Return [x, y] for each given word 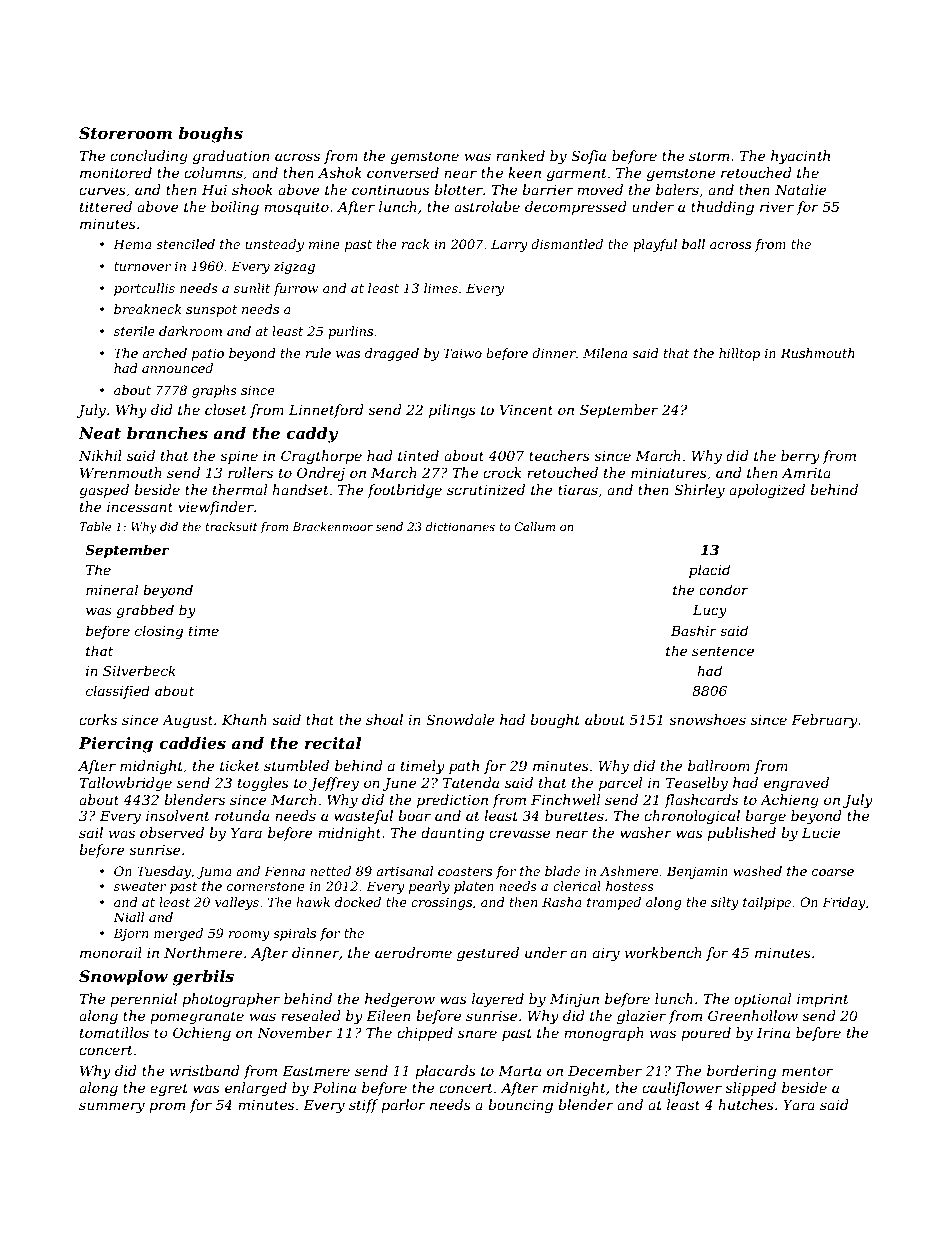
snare [477, 1034]
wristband [205, 1070]
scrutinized [486, 490]
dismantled [567, 244]
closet [226, 409]
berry [800, 457]
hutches [746, 1104]
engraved [796, 784]
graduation [231, 157]
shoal [384, 719]
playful [655, 245]
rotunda [242, 815]
